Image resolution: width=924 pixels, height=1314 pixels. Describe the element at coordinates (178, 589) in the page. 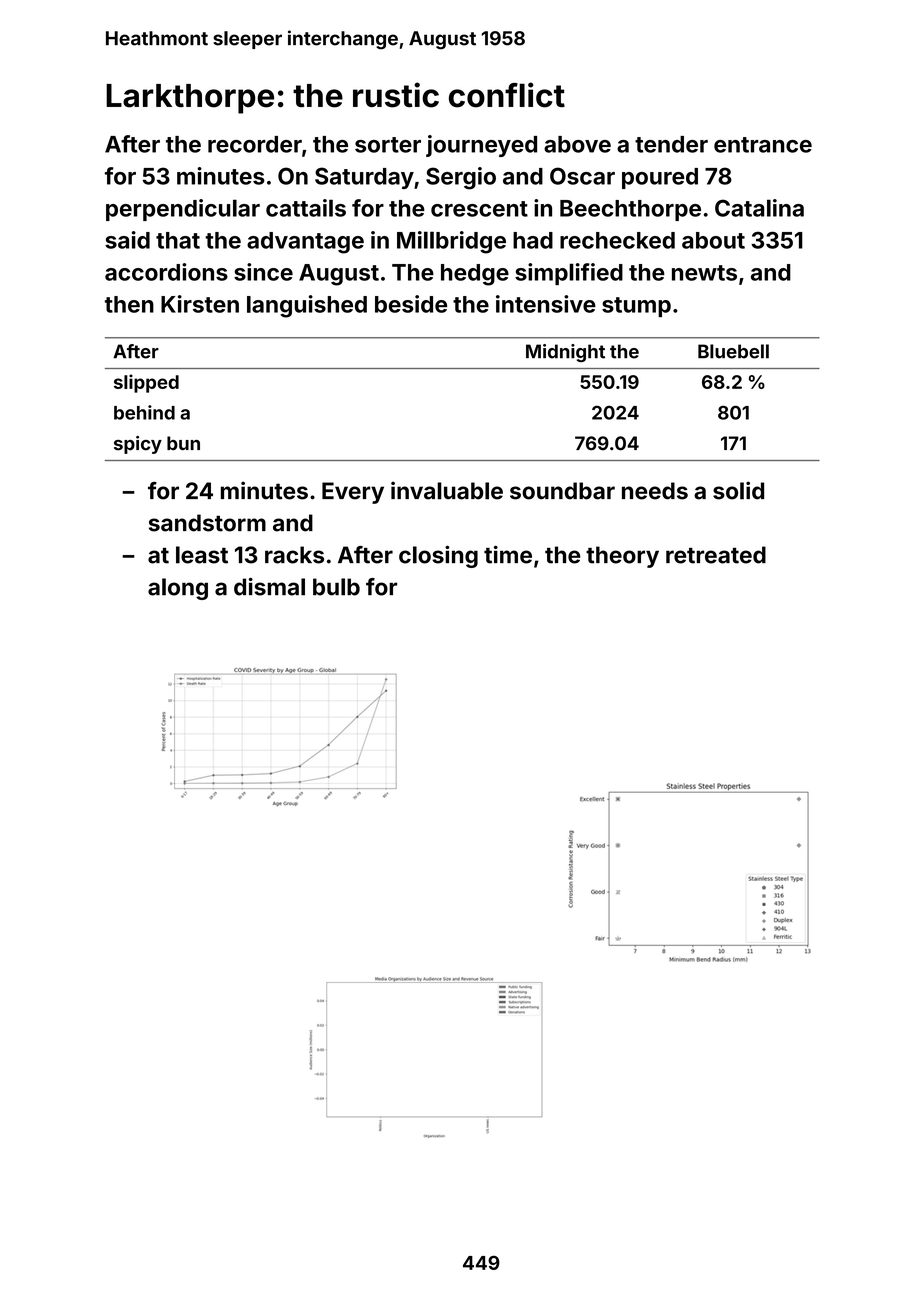

I see `along` at that location.
